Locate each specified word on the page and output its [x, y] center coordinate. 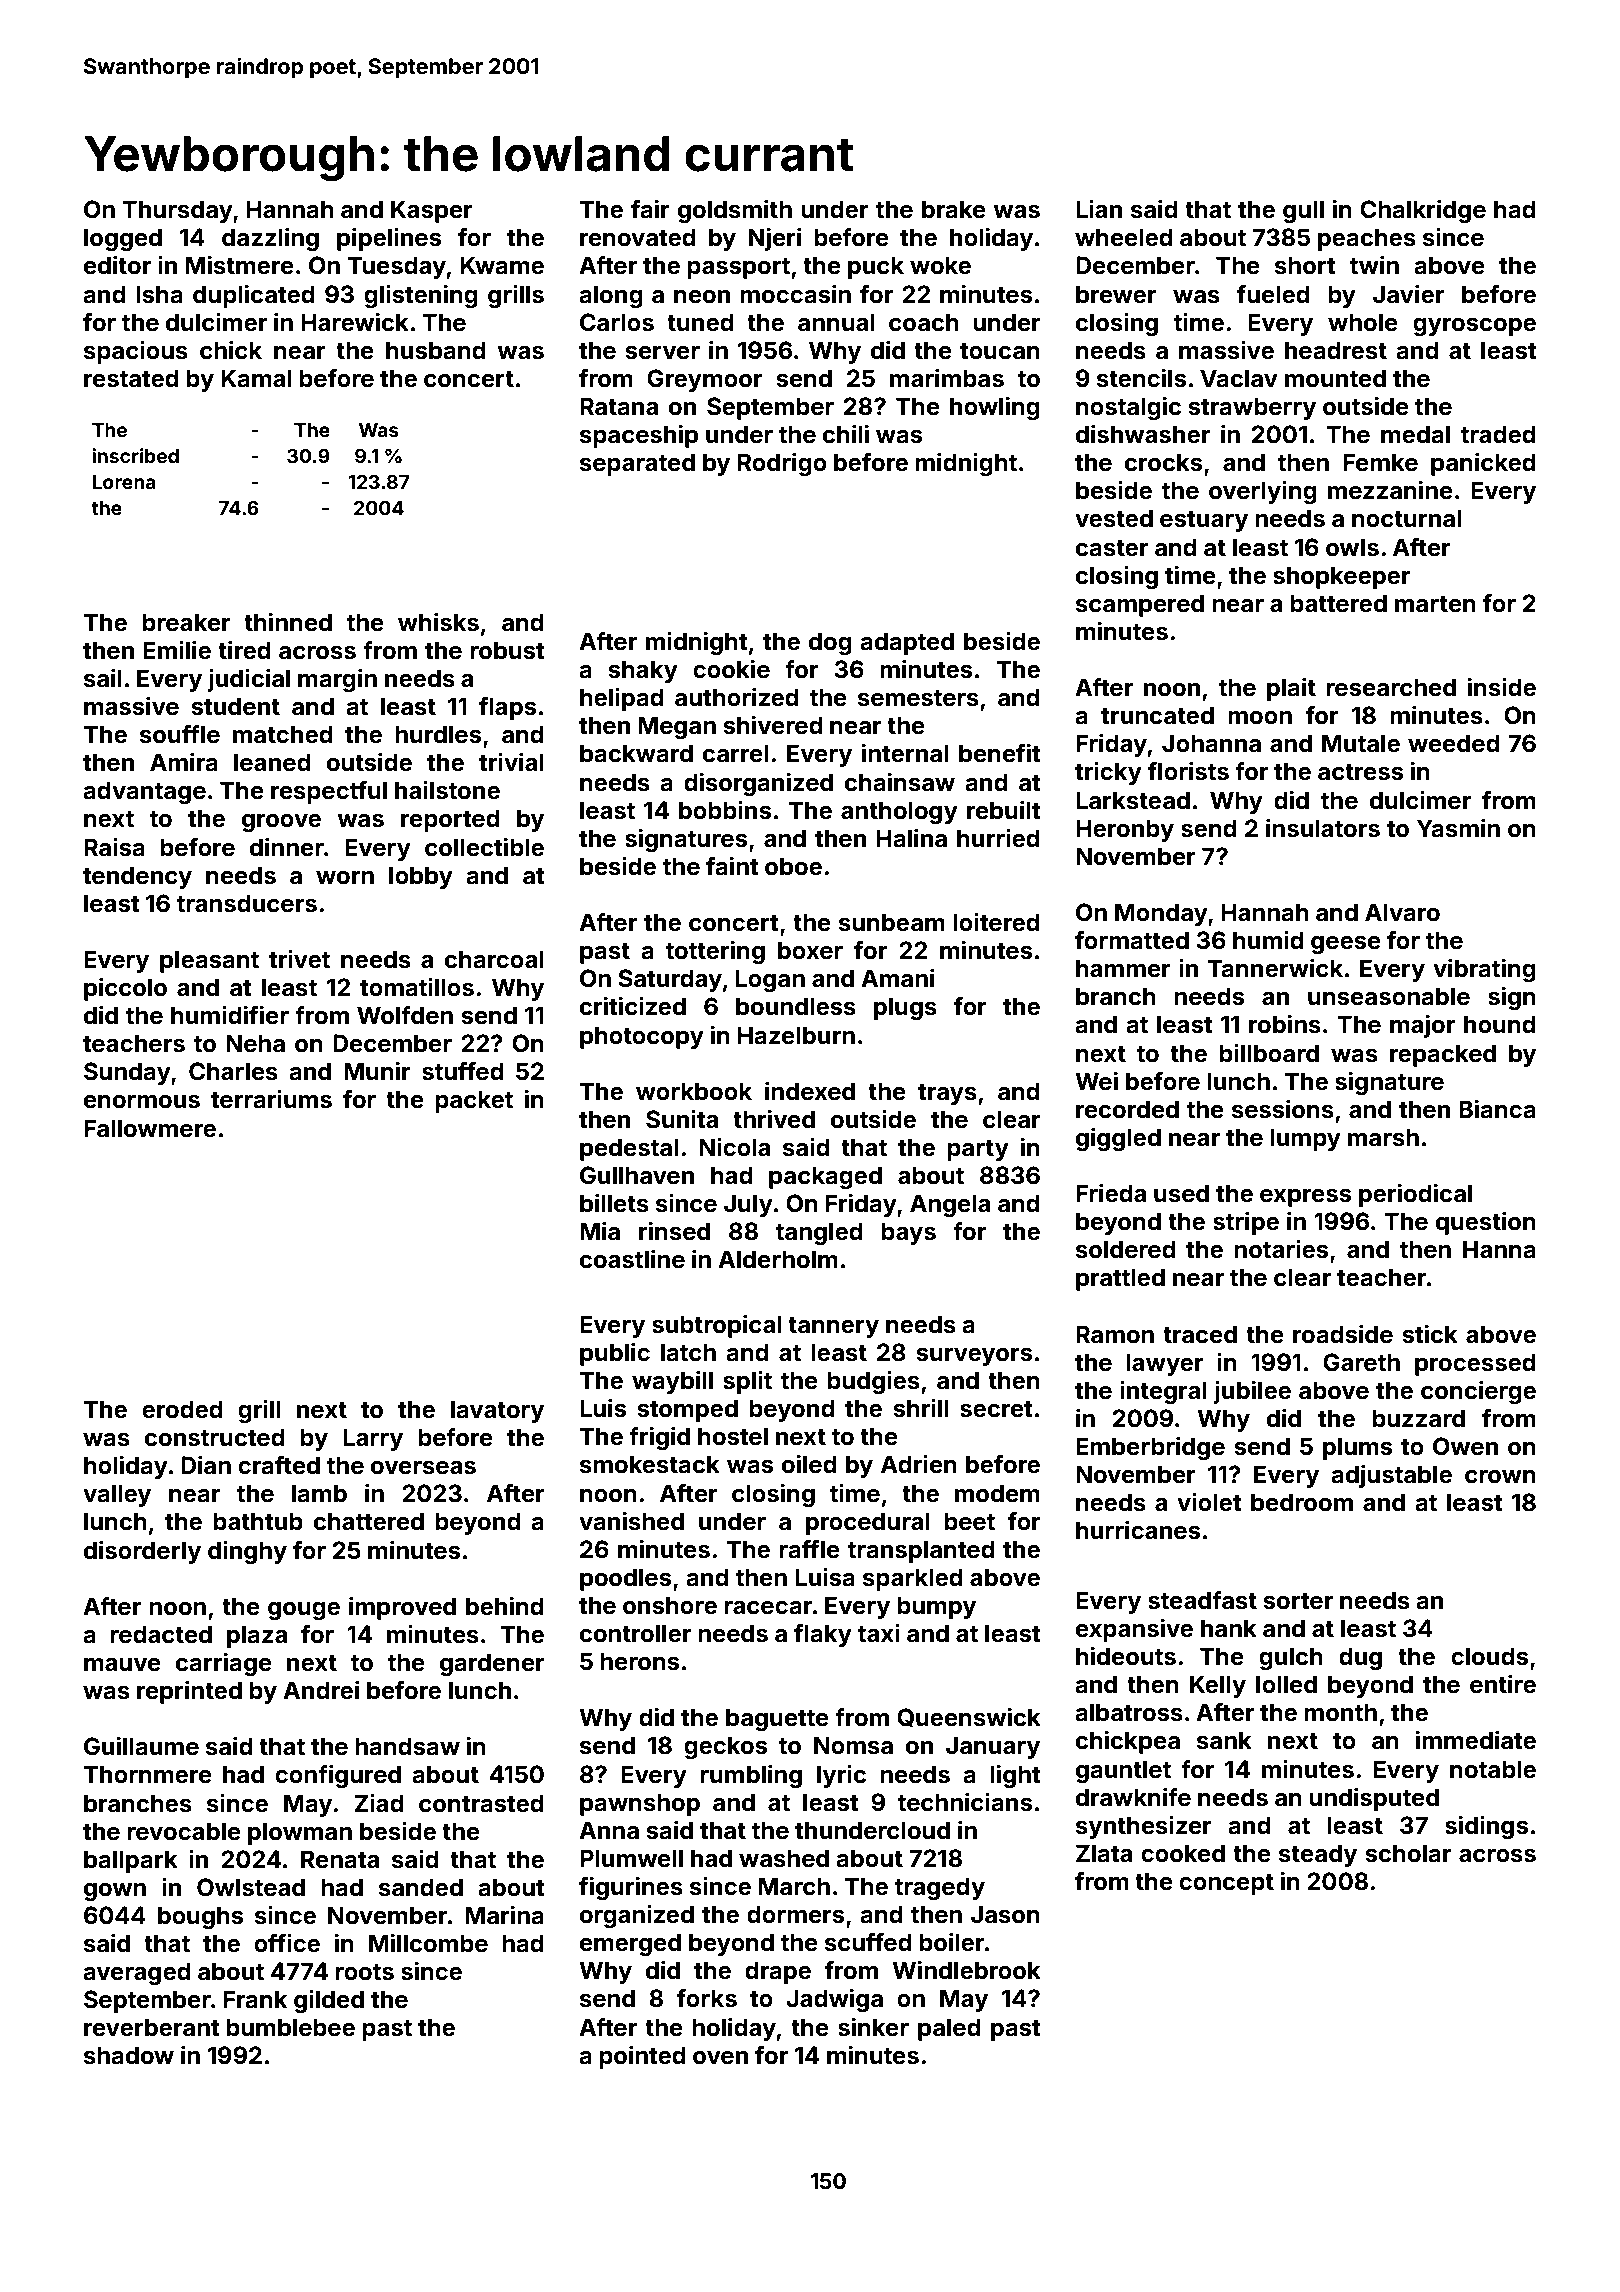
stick [1430, 1334]
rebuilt [1004, 810]
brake [954, 209]
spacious [136, 352]
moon [1260, 718]
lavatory [497, 1411]
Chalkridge [1423, 211]
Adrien [919, 1464]
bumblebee [290, 2027]
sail [103, 678]
